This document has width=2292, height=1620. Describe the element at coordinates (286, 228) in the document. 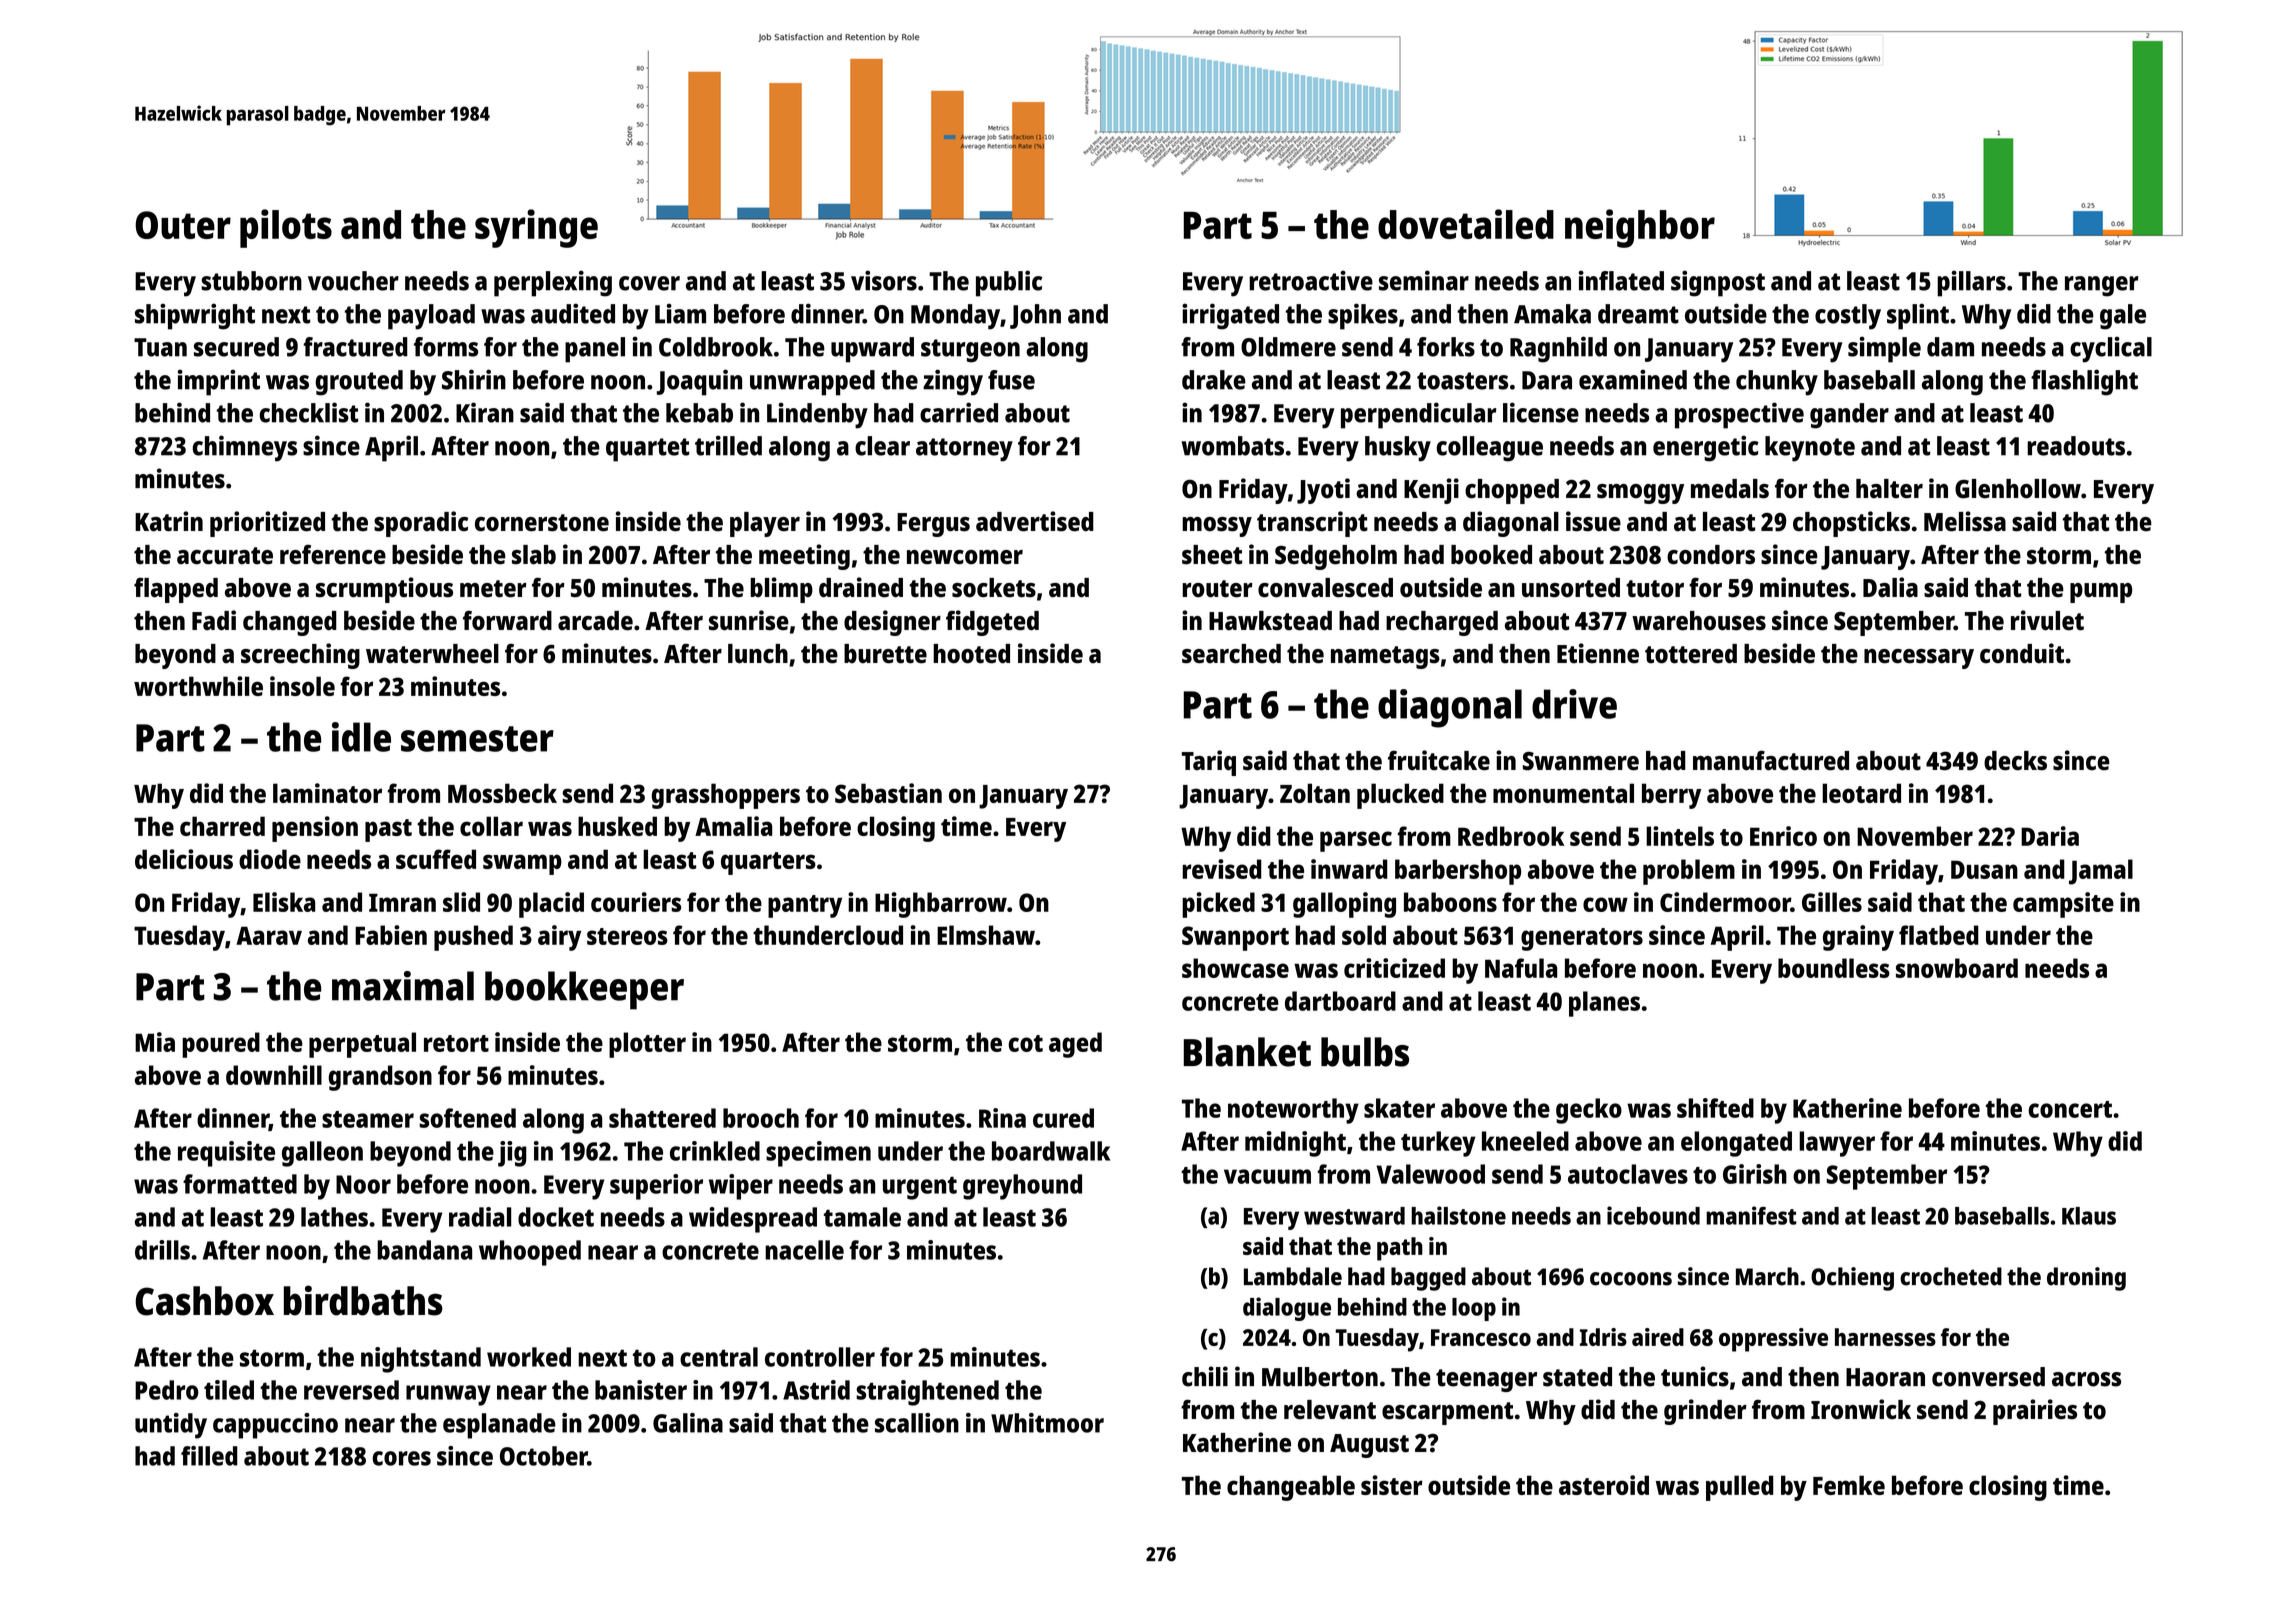

I see `pilots` at that location.
